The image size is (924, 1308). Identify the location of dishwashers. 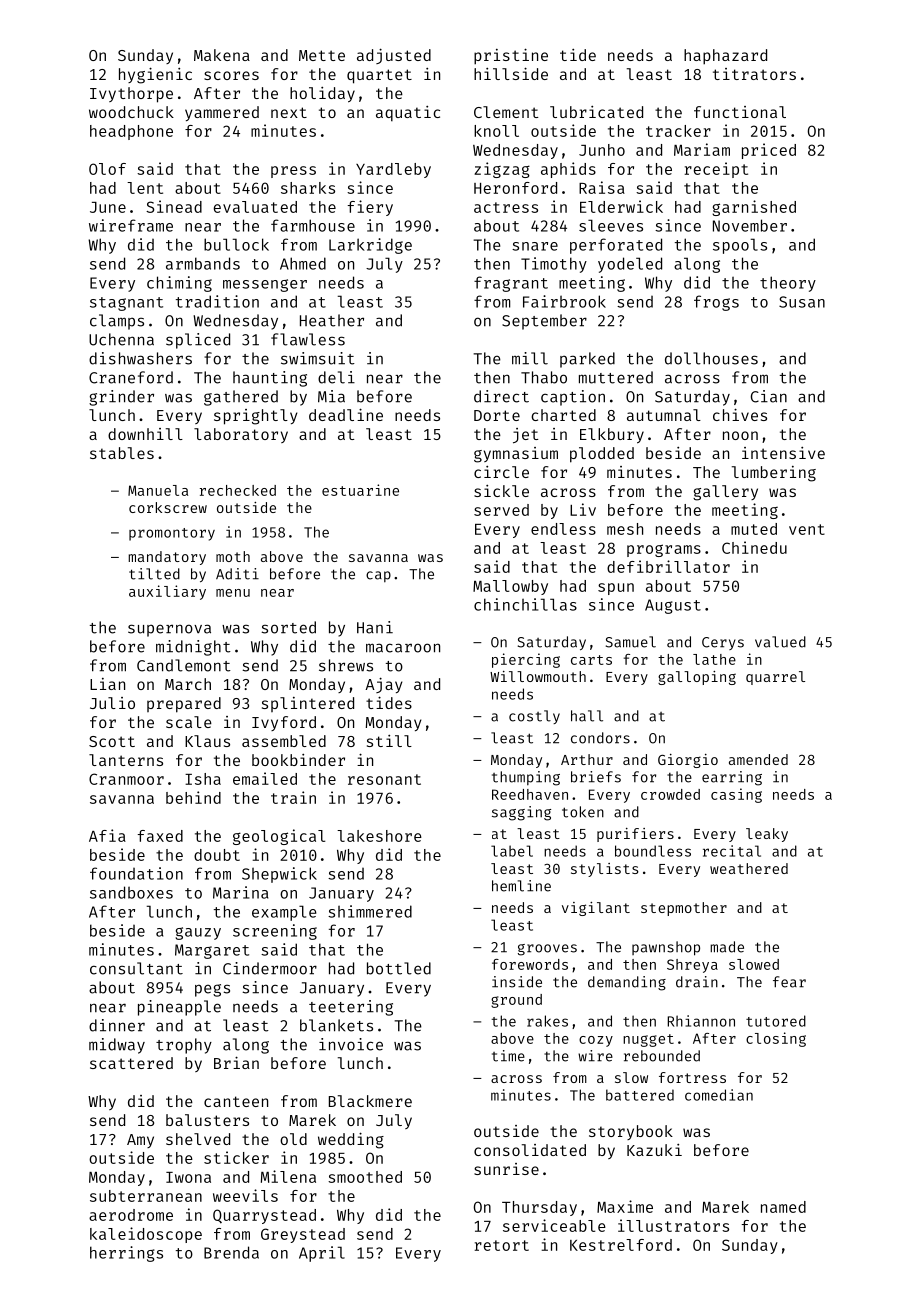
(140, 358).
